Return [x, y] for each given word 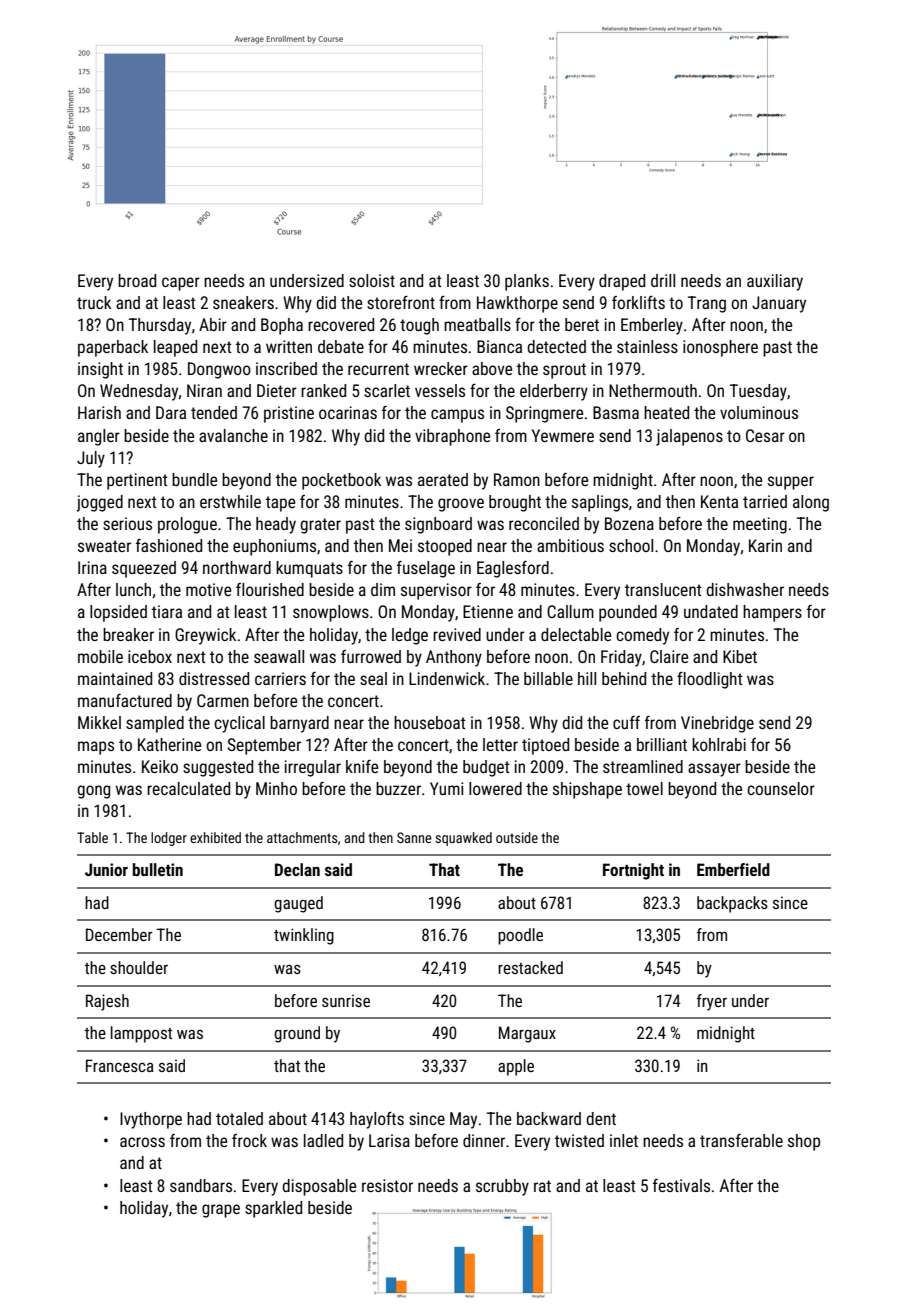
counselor [781, 788]
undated [711, 611]
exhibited [215, 837]
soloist [372, 280]
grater [320, 526]
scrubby [502, 1187]
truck [94, 302]
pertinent [137, 481]
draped [622, 282]
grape [221, 1211]
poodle [520, 936]
